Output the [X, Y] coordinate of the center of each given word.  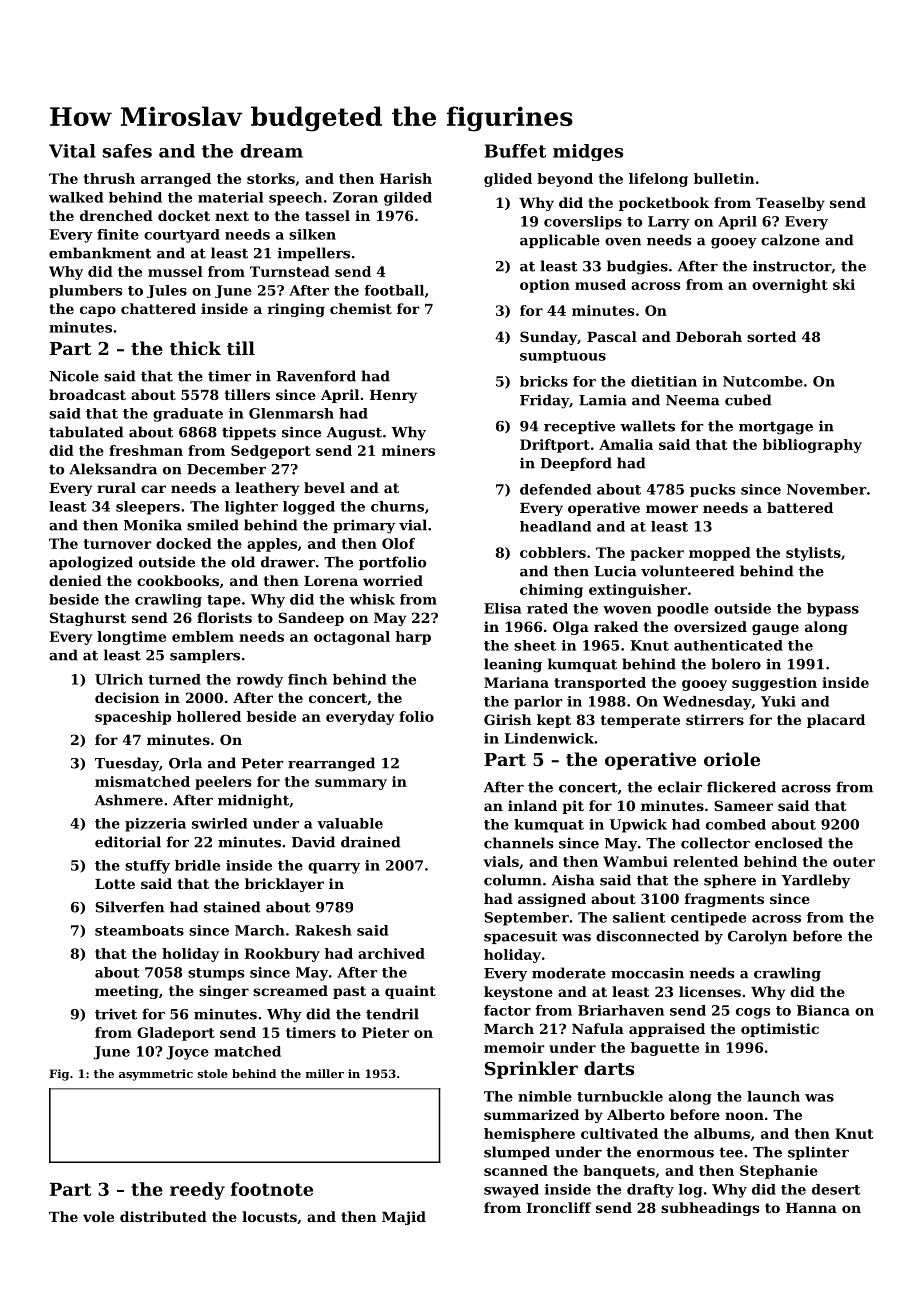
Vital [72, 151]
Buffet [515, 151]
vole [98, 1216]
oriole [732, 759]
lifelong [658, 180]
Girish [508, 719]
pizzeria [155, 825]
